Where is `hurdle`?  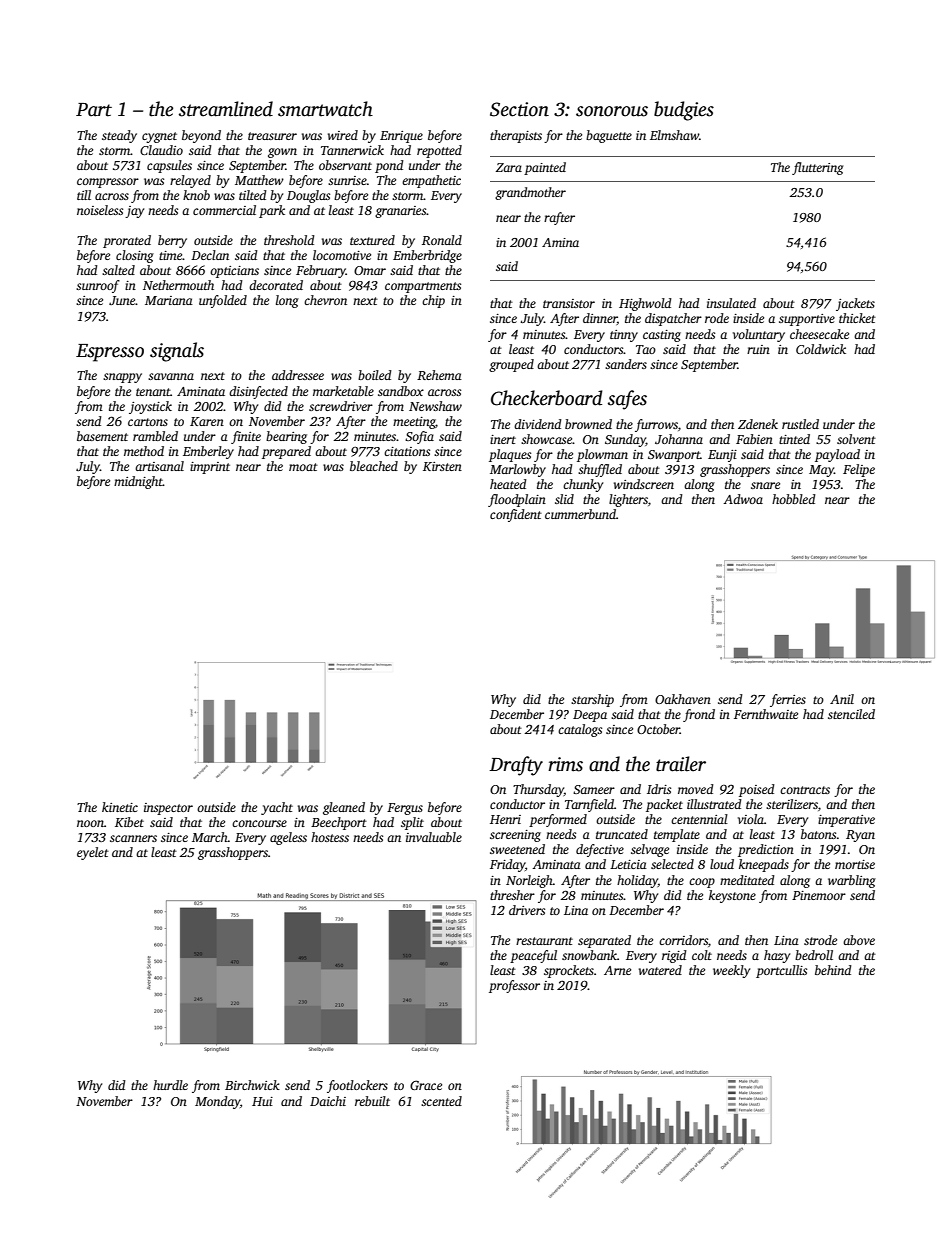 hurdle is located at coordinates (170, 1085).
